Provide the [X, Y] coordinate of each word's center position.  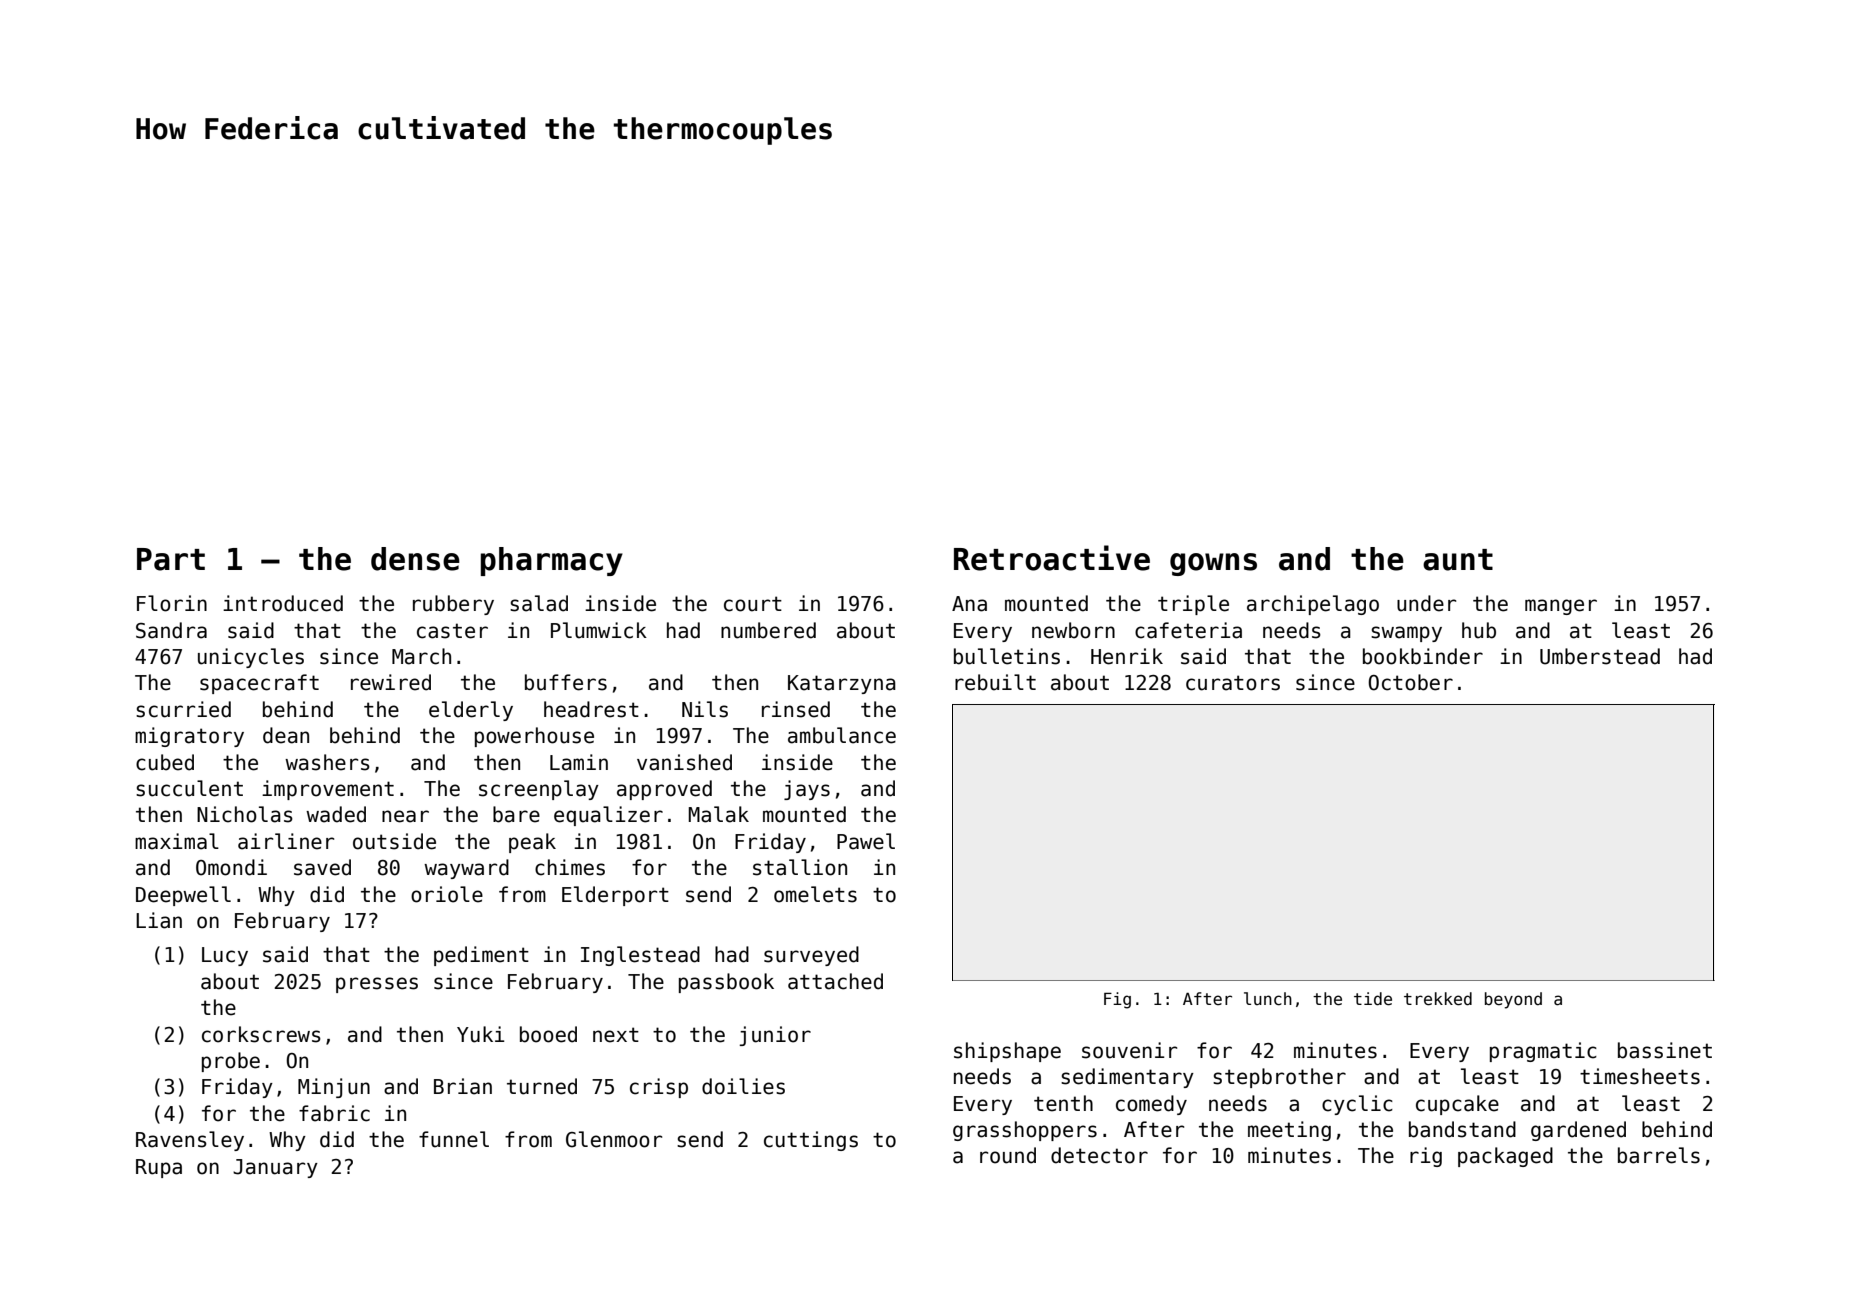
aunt [1458, 560]
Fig [1117, 1000]
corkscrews [261, 1034]
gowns [1213, 564]
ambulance [842, 735]
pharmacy [552, 561]
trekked [1438, 999]
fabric [334, 1113]
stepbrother [1279, 1078]
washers [327, 762]
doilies [743, 1086]
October [1410, 682]
